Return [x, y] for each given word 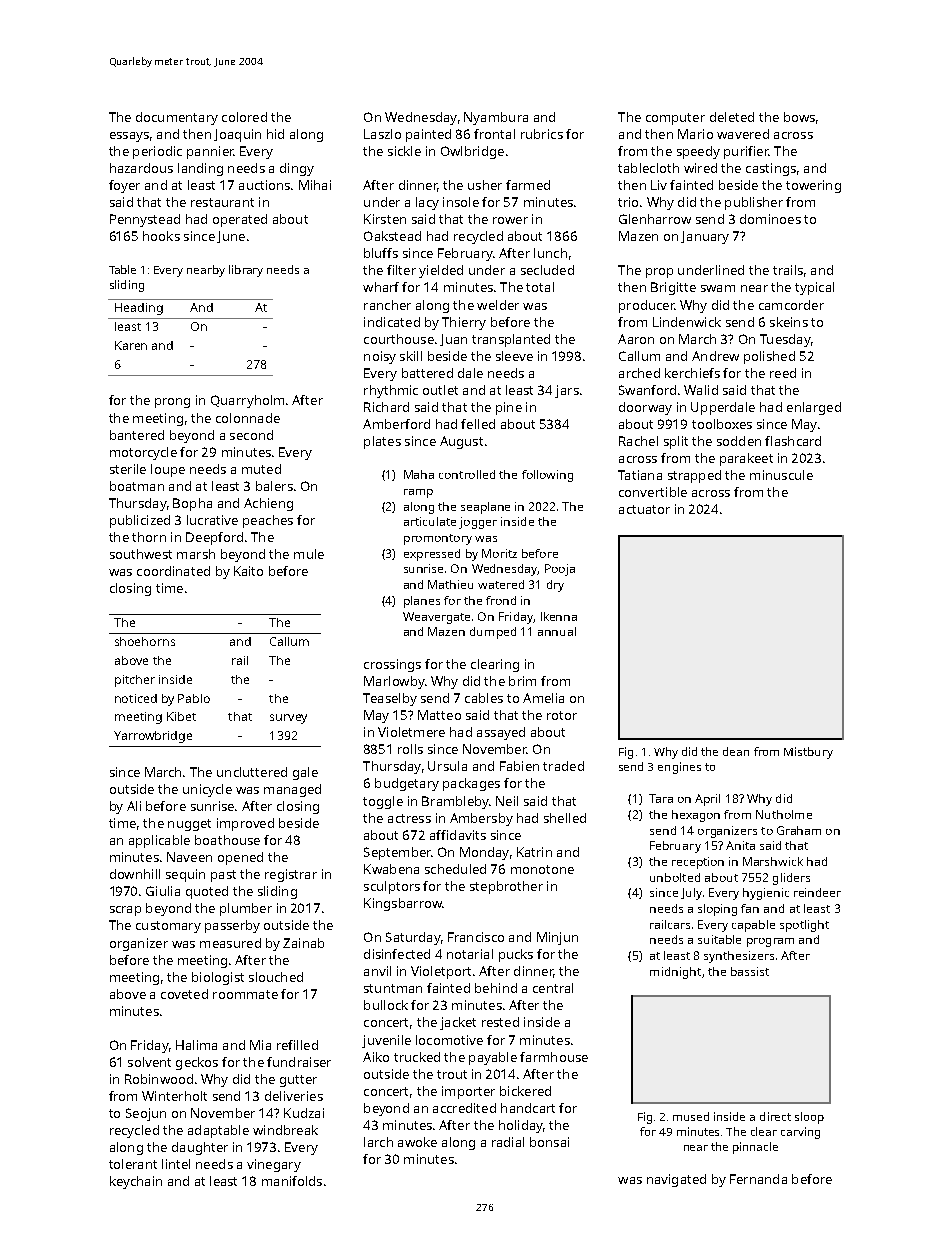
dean [736, 751]
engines [679, 768]
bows [799, 117]
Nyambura [496, 118]
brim [522, 681]
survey [288, 719]
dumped [493, 633]
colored [244, 117]
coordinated [173, 571]
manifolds [292, 1181]
